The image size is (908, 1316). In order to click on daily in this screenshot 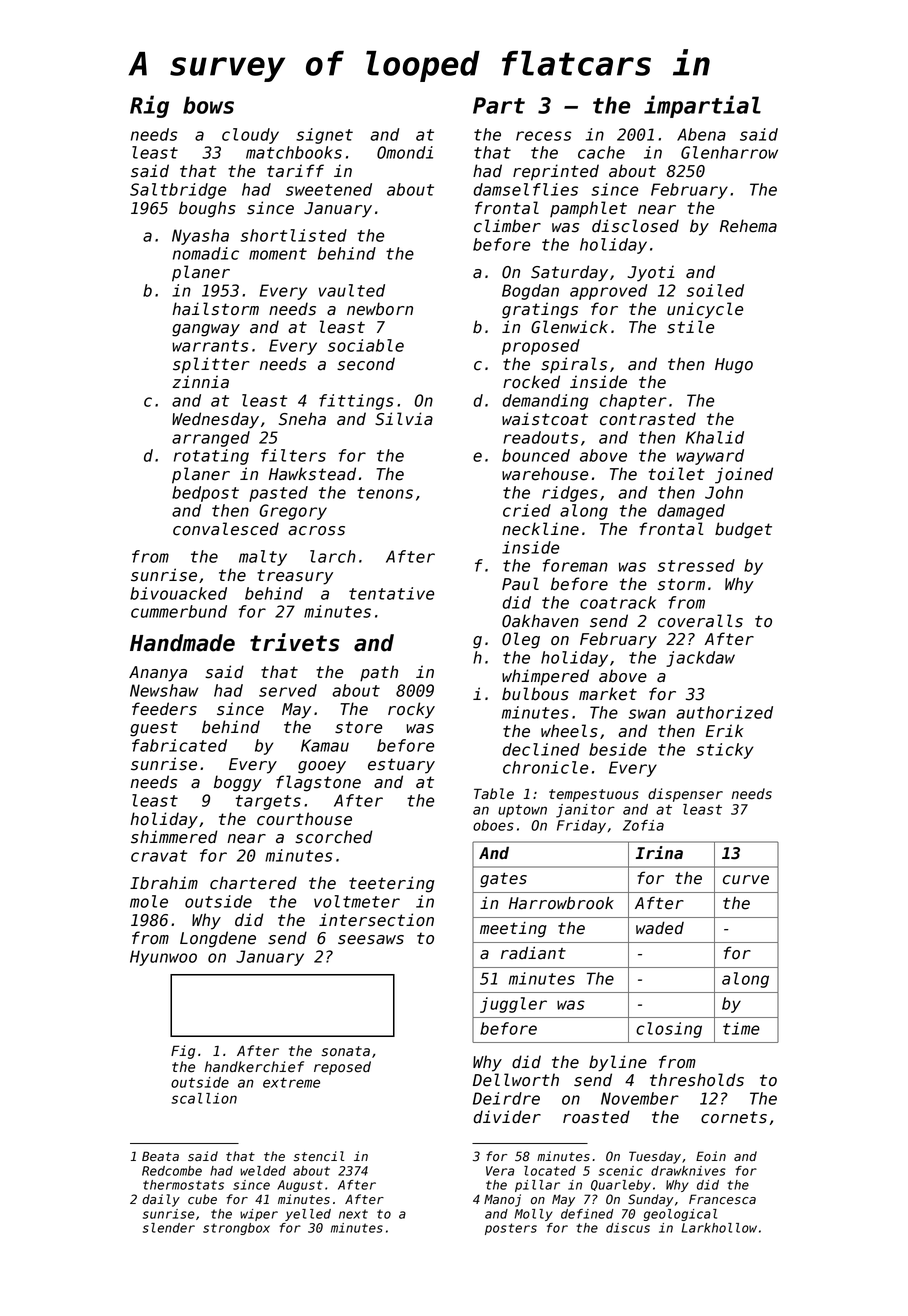, I will do `click(161, 1200)`.
